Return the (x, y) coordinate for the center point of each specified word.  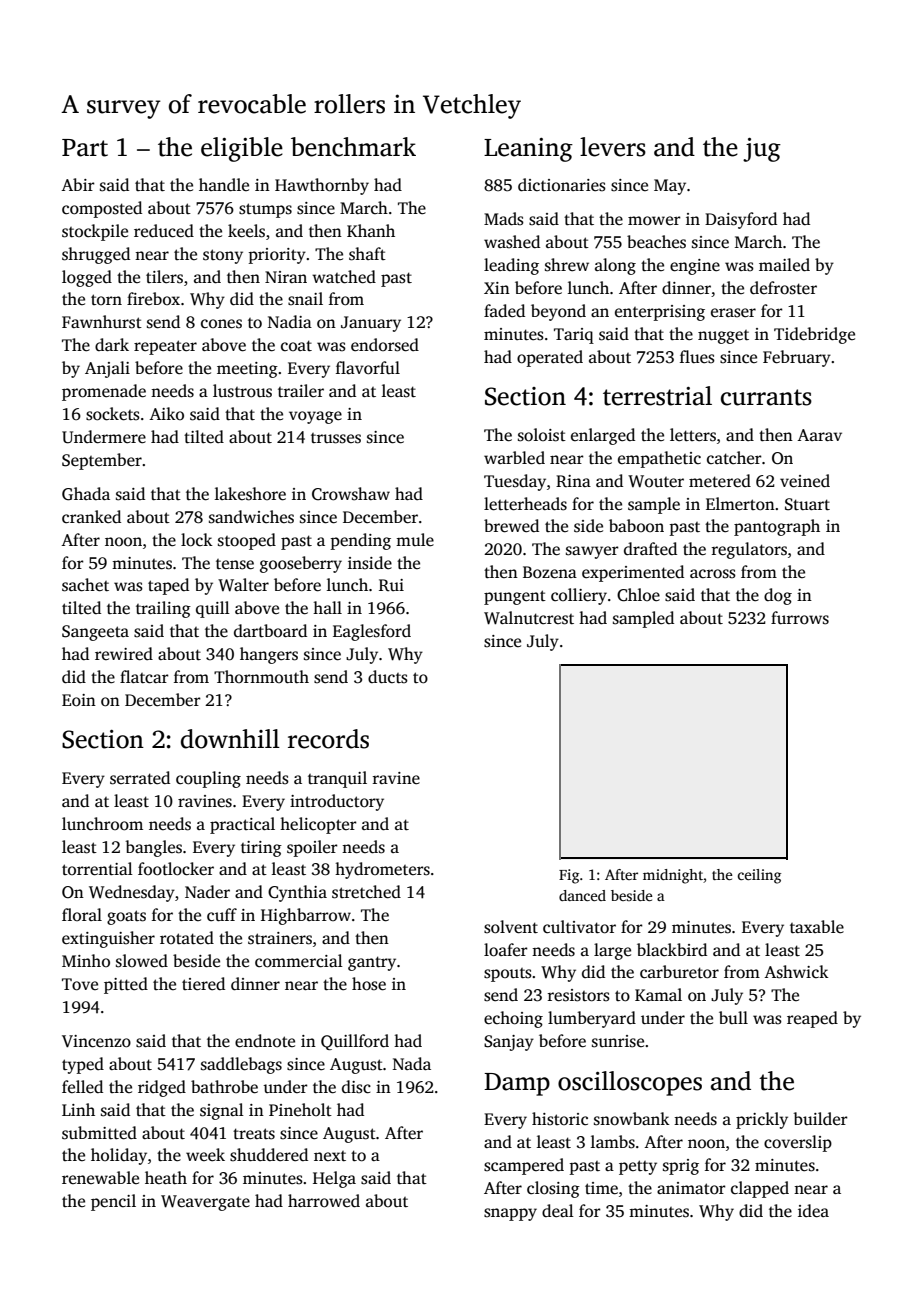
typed (83, 1065)
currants (766, 397)
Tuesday (515, 482)
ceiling (759, 876)
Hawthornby (322, 186)
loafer (506, 950)
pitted (126, 985)
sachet (85, 585)
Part (85, 148)
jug (762, 150)
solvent (511, 927)
